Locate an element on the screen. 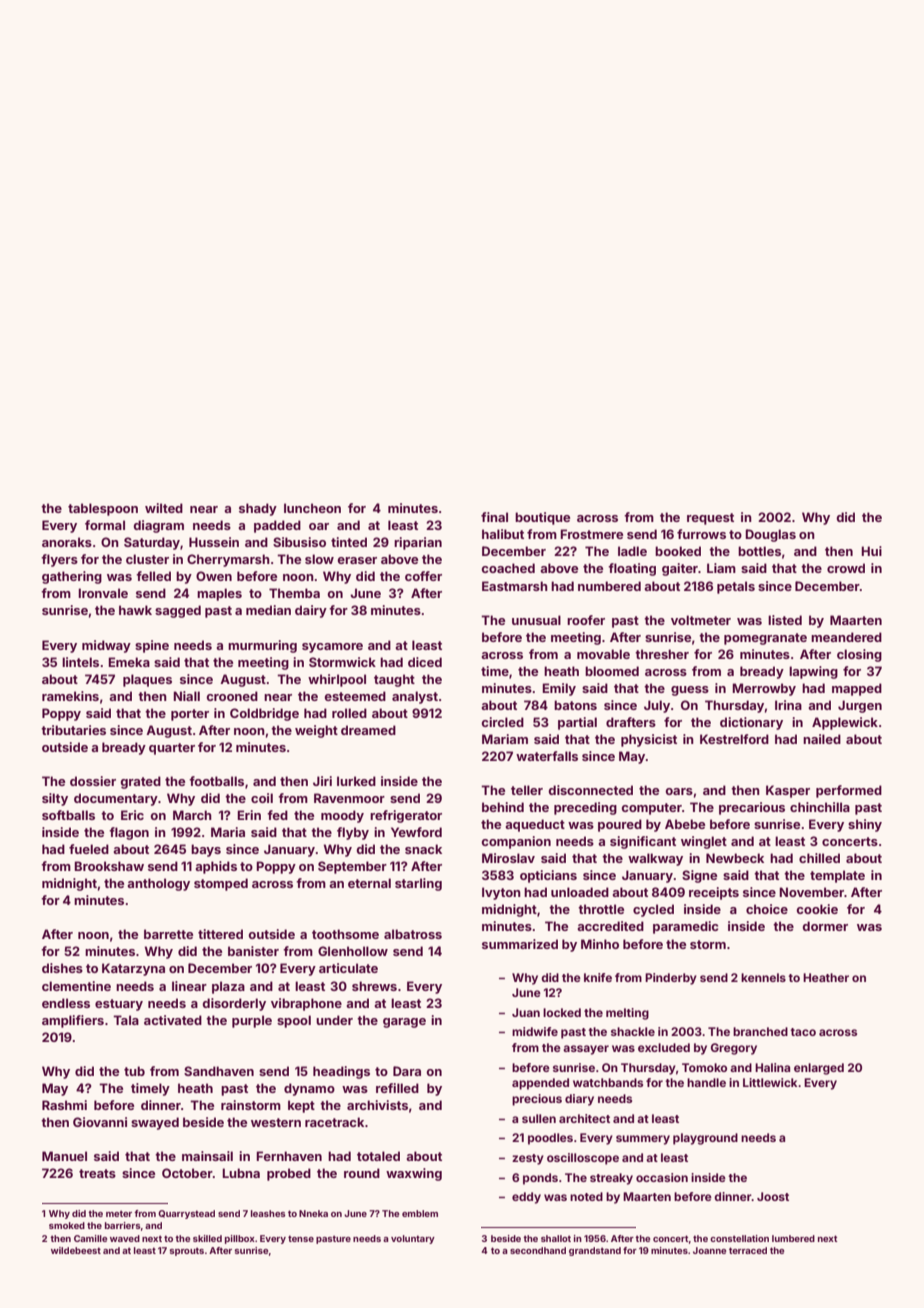  request is located at coordinates (710, 519).
